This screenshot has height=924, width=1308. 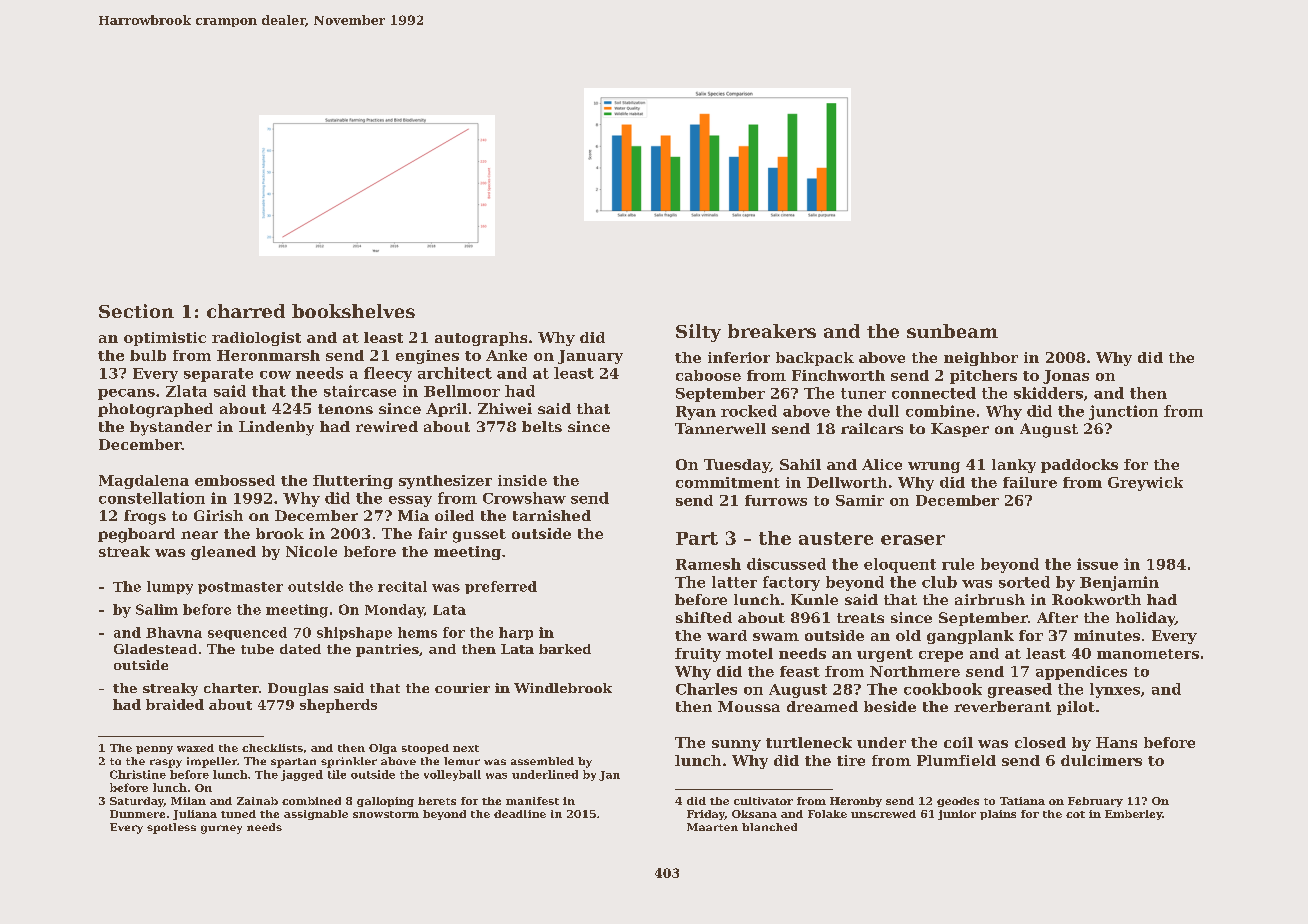 I want to click on Douglas, so click(x=298, y=689).
